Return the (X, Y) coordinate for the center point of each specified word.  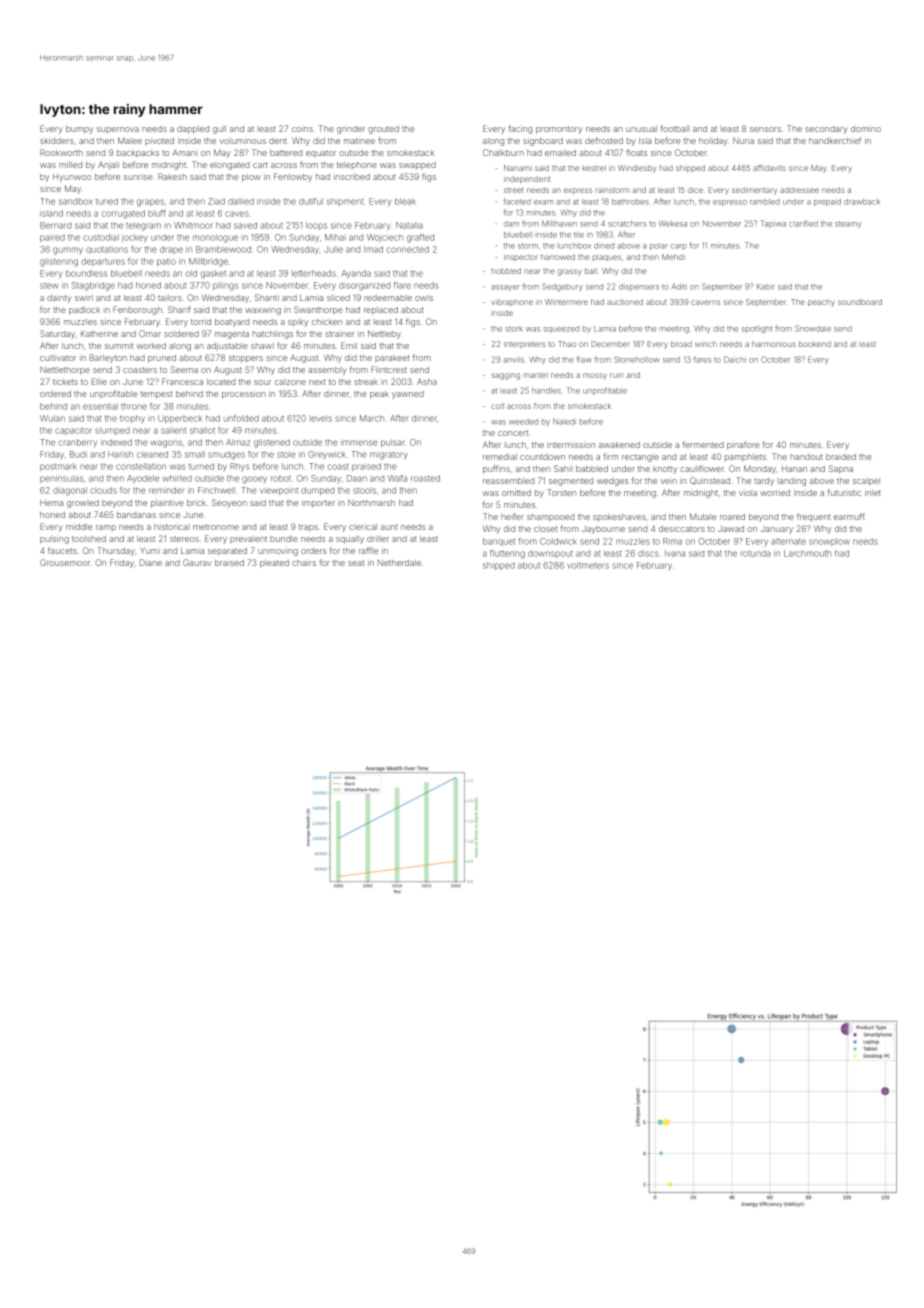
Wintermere (566, 302)
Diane (151, 562)
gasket (213, 274)
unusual (641, 129)
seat (356, 563)
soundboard (860, 302)
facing (520, 129)
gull (219, 130)
